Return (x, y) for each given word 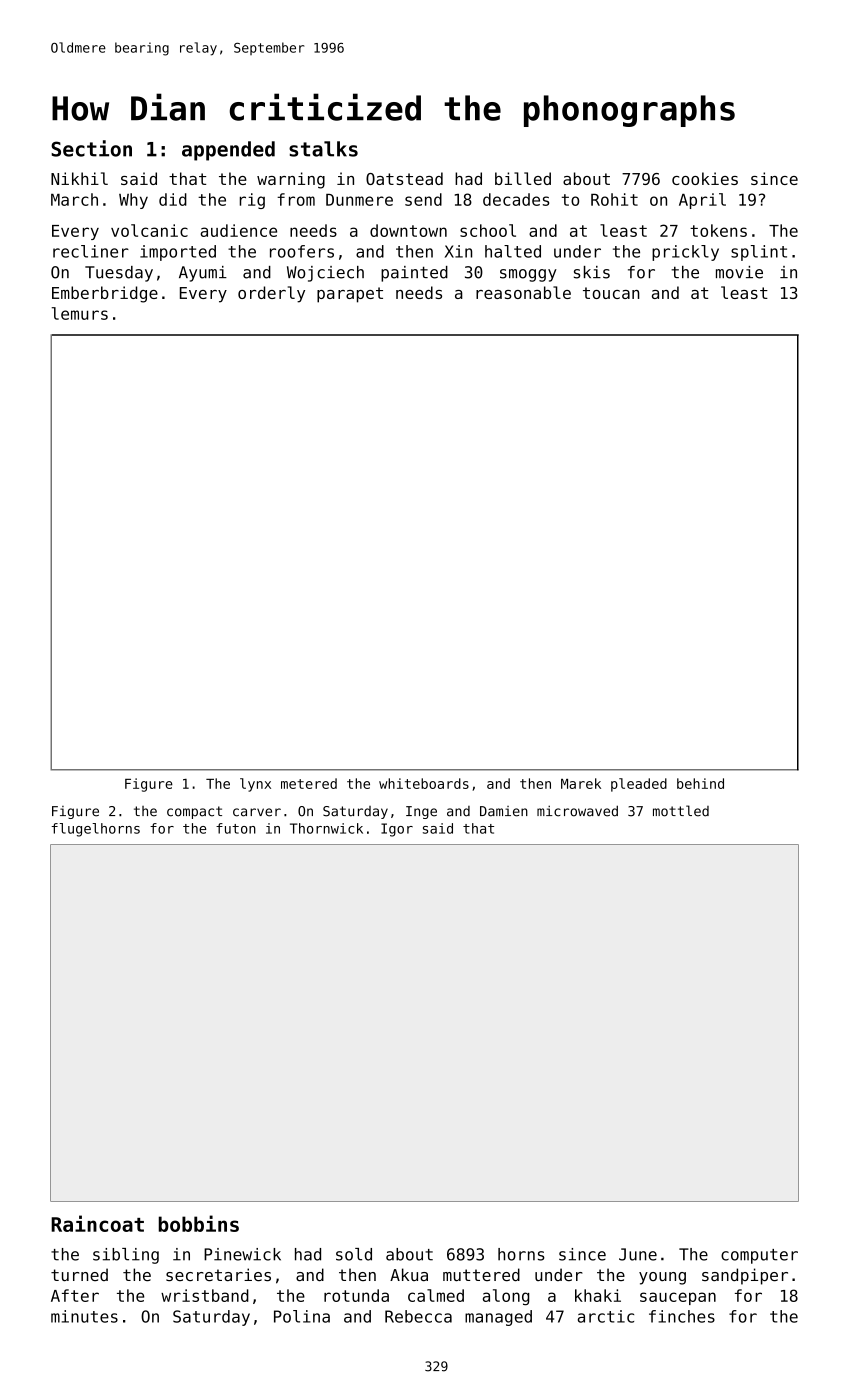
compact (194, 812)
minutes (84, 1316)
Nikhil (79, 178)
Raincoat (97, 1223)
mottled (681, 811)
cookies (705, 178)
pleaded (639, 785)
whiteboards (424, 783)
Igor (397, 830)
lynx (255, 785)
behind (700, 783)
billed (523, 178)
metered (309, 783)
